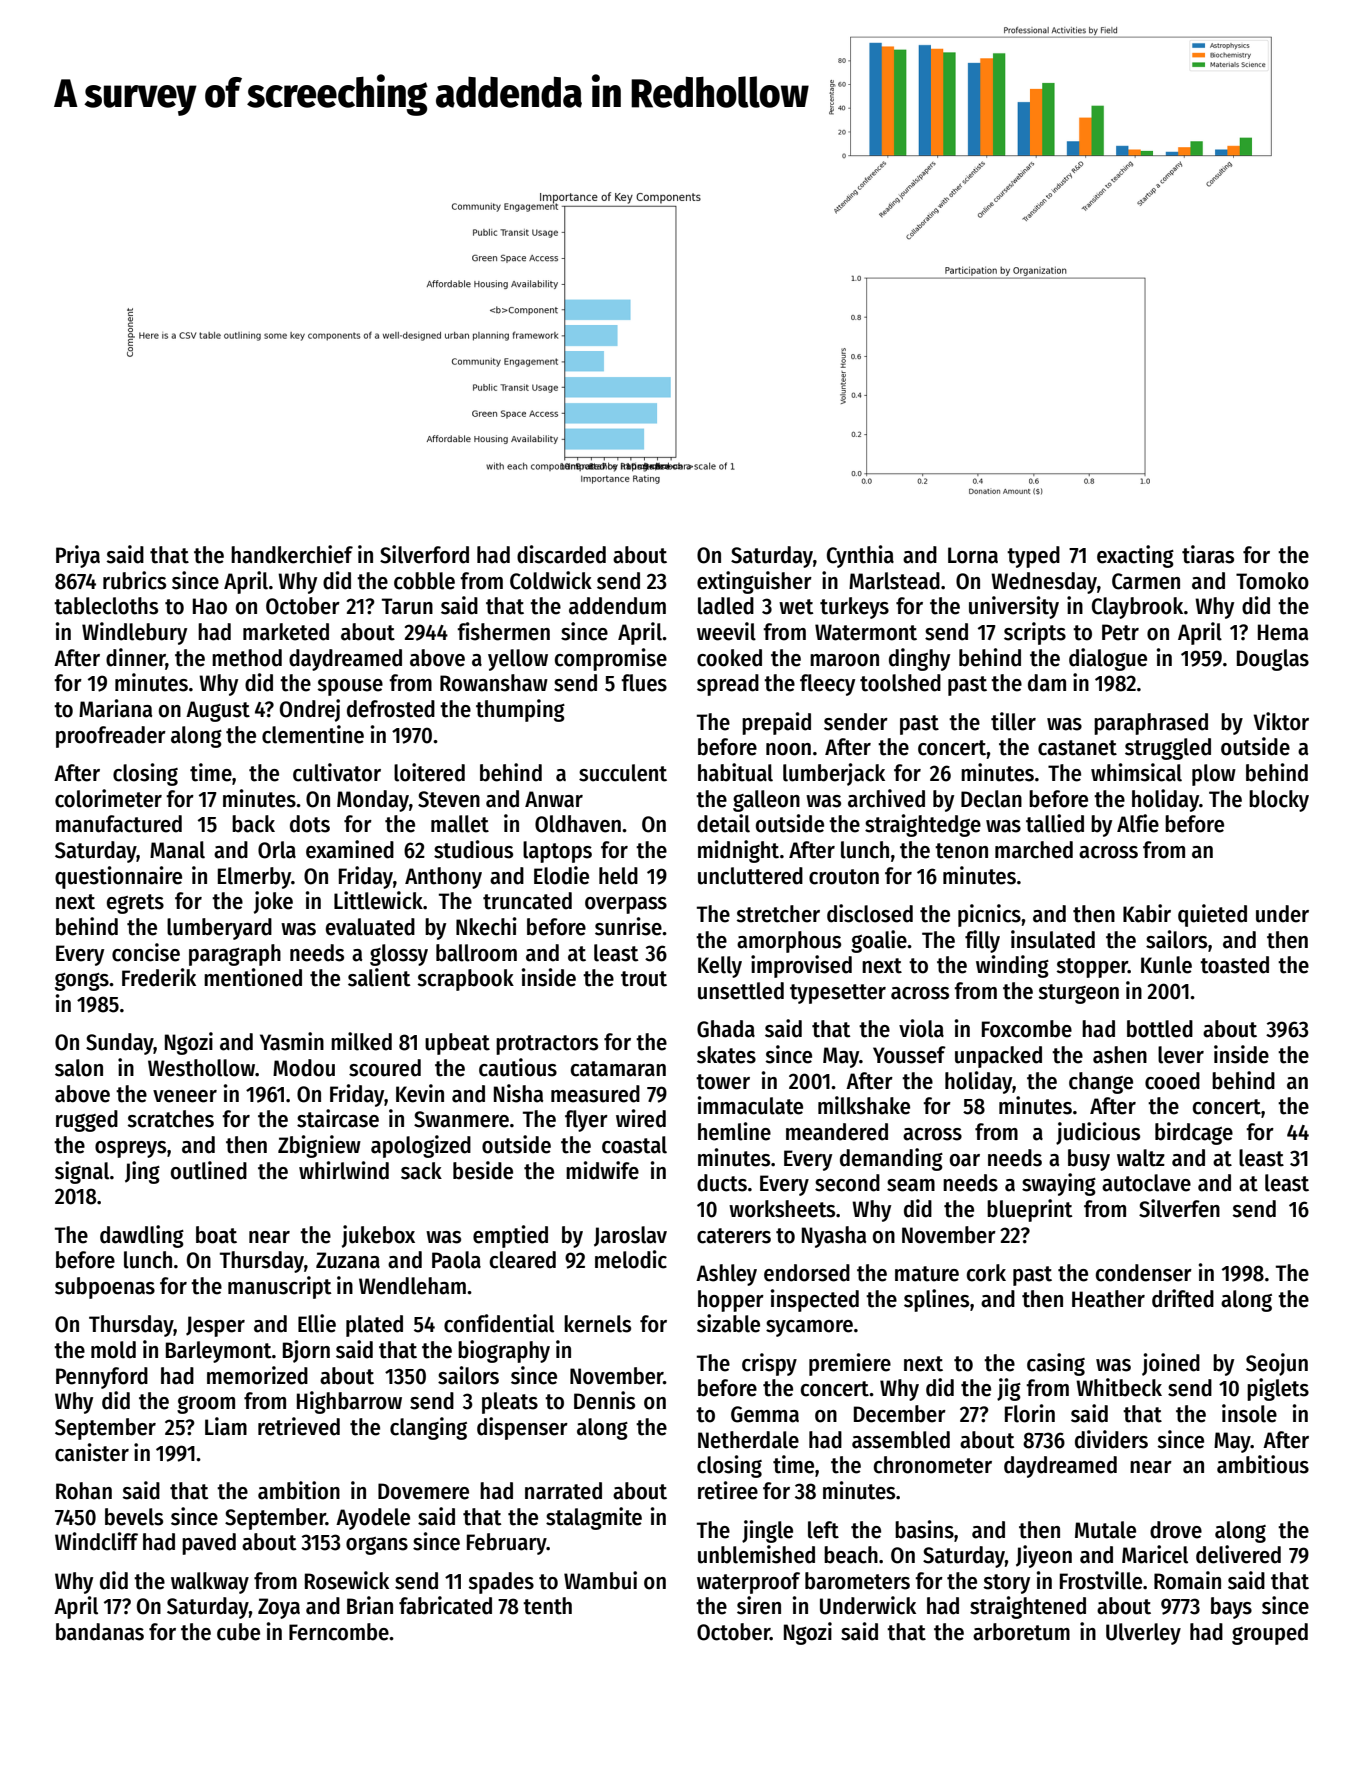  Describe the element at coordinates (1168, 749) in the document. I see `struggled` at that location.
